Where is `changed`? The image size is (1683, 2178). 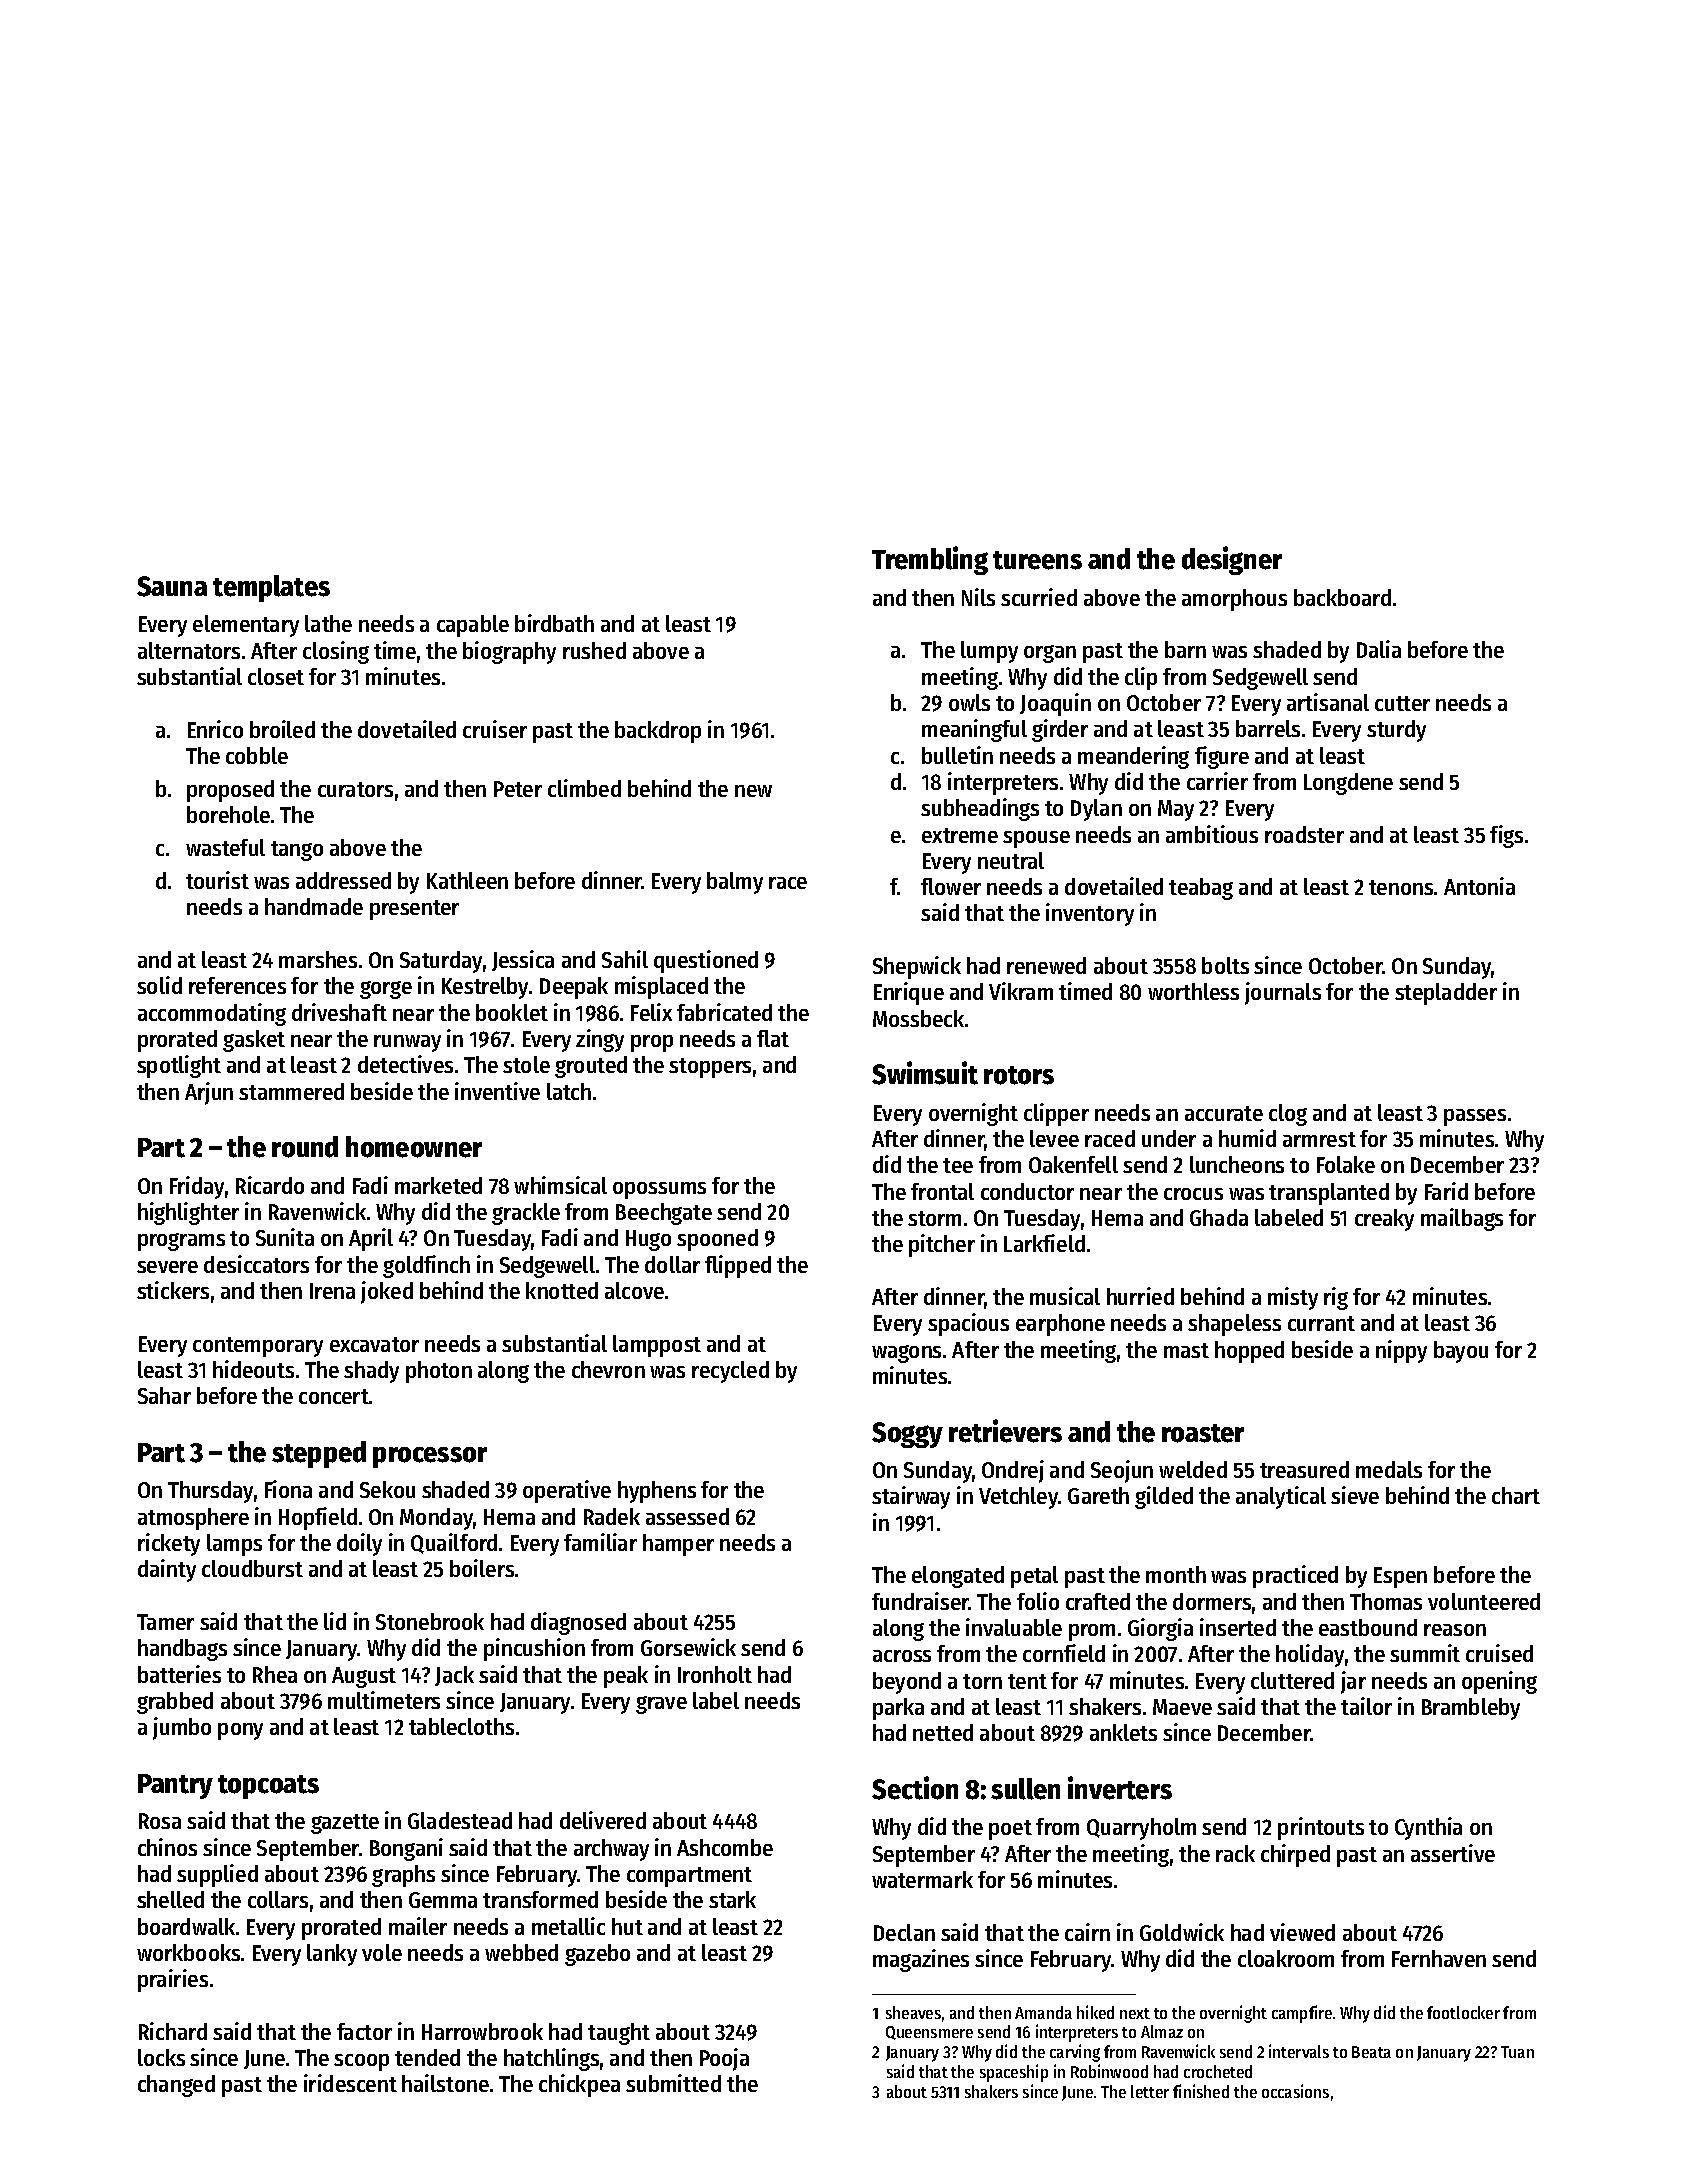
changed is located at coordinates (176, 2086).
